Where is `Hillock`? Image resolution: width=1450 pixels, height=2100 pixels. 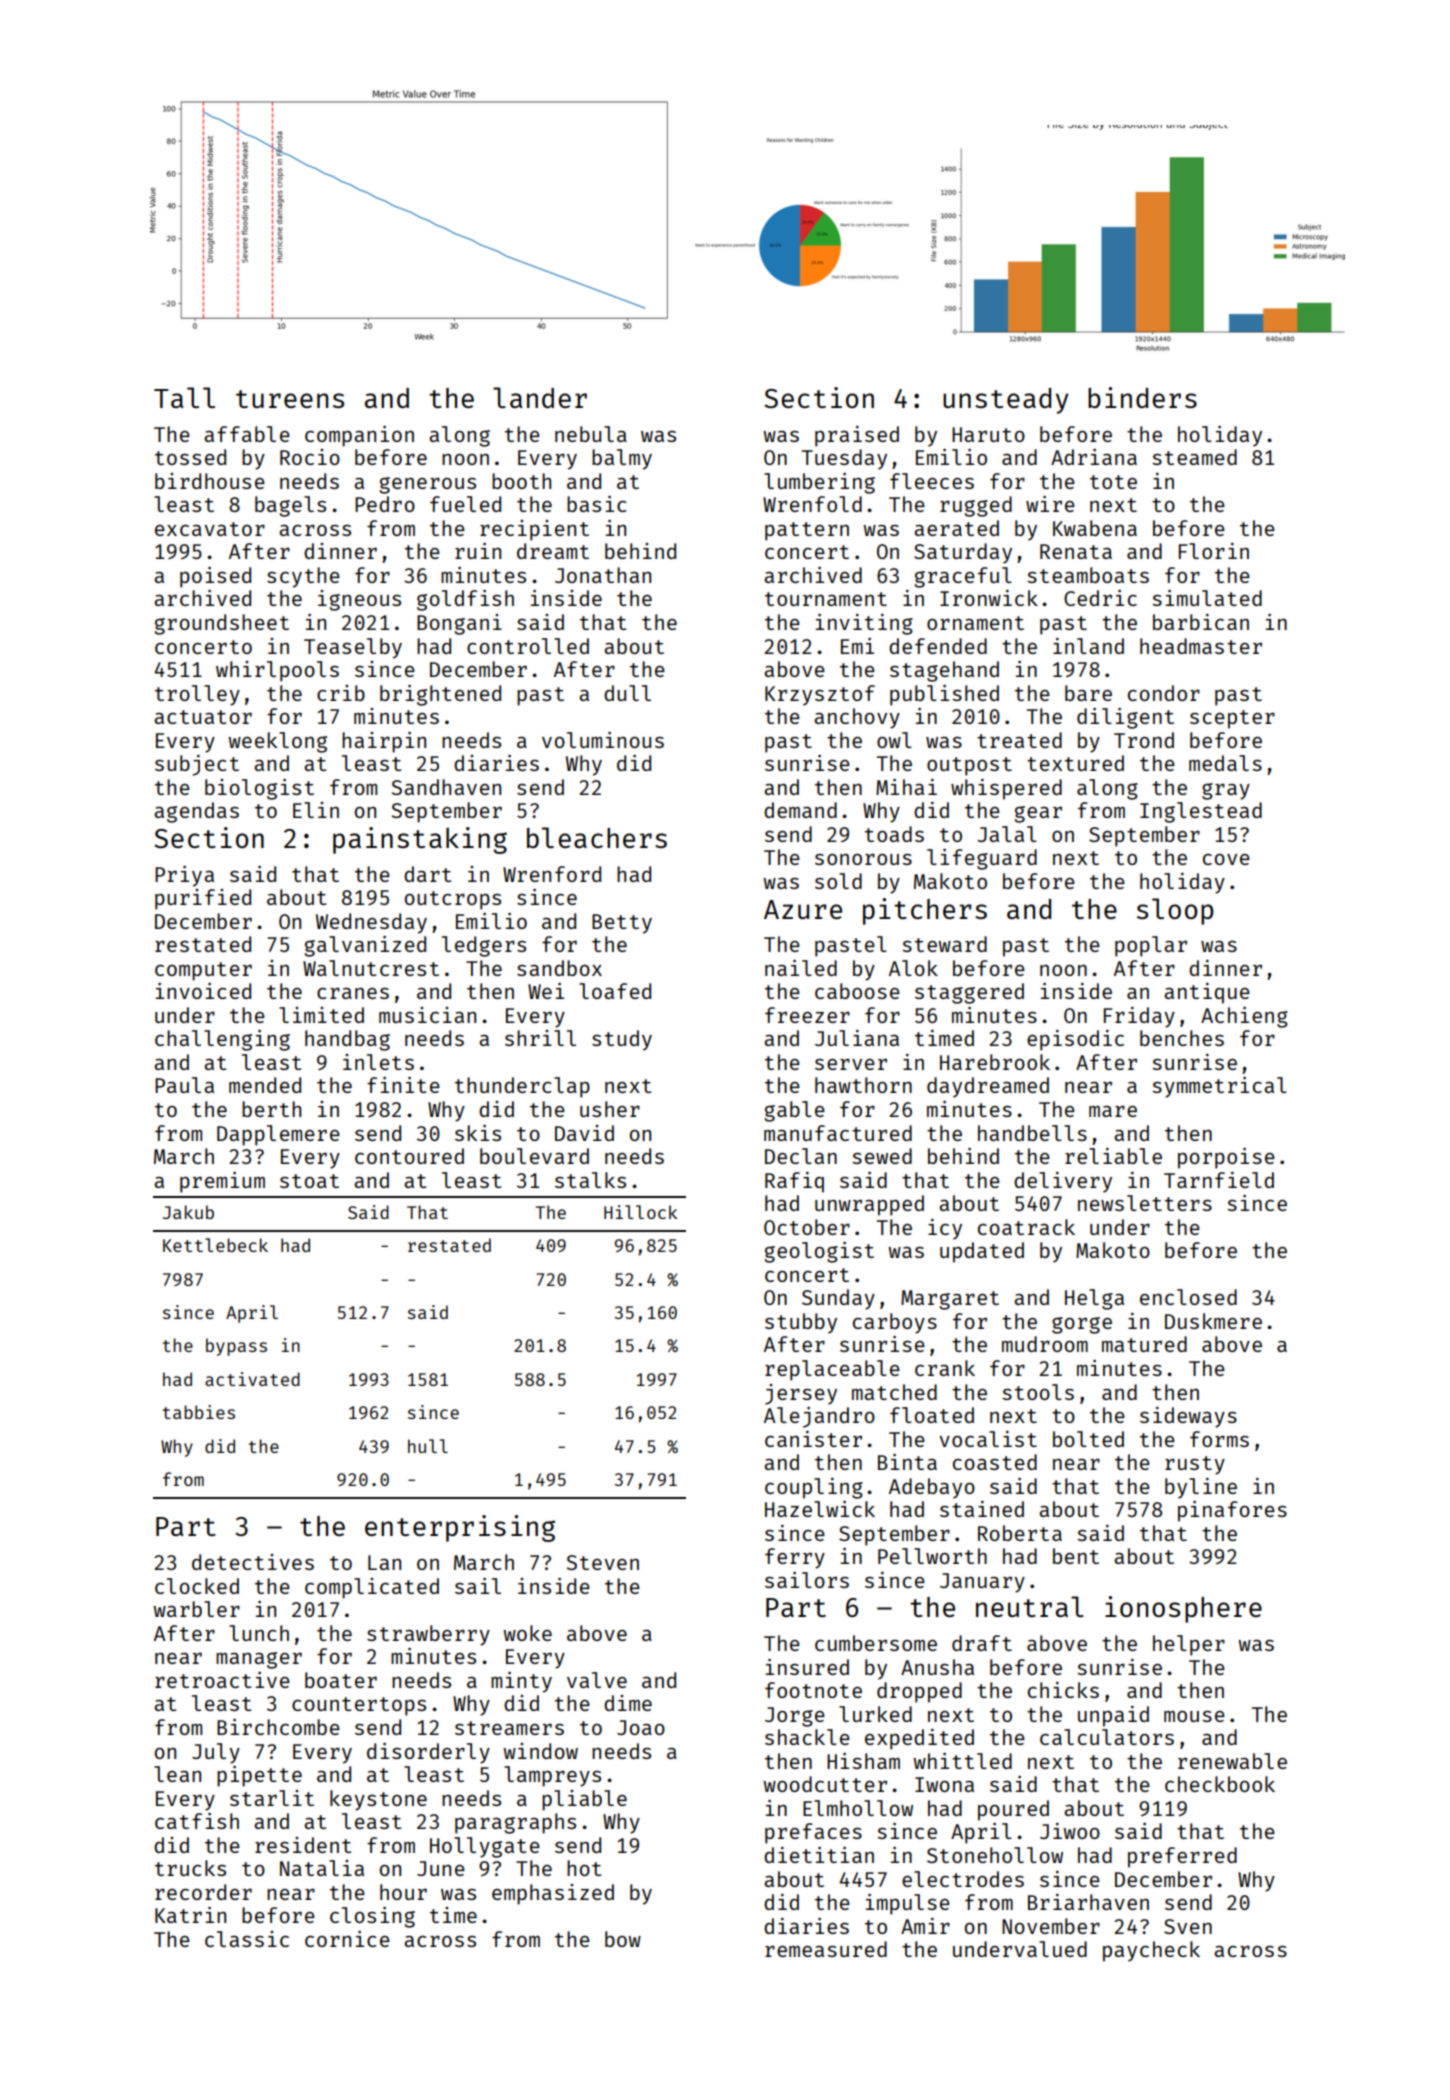
Hillock is located at coordinates (640, 1212).
